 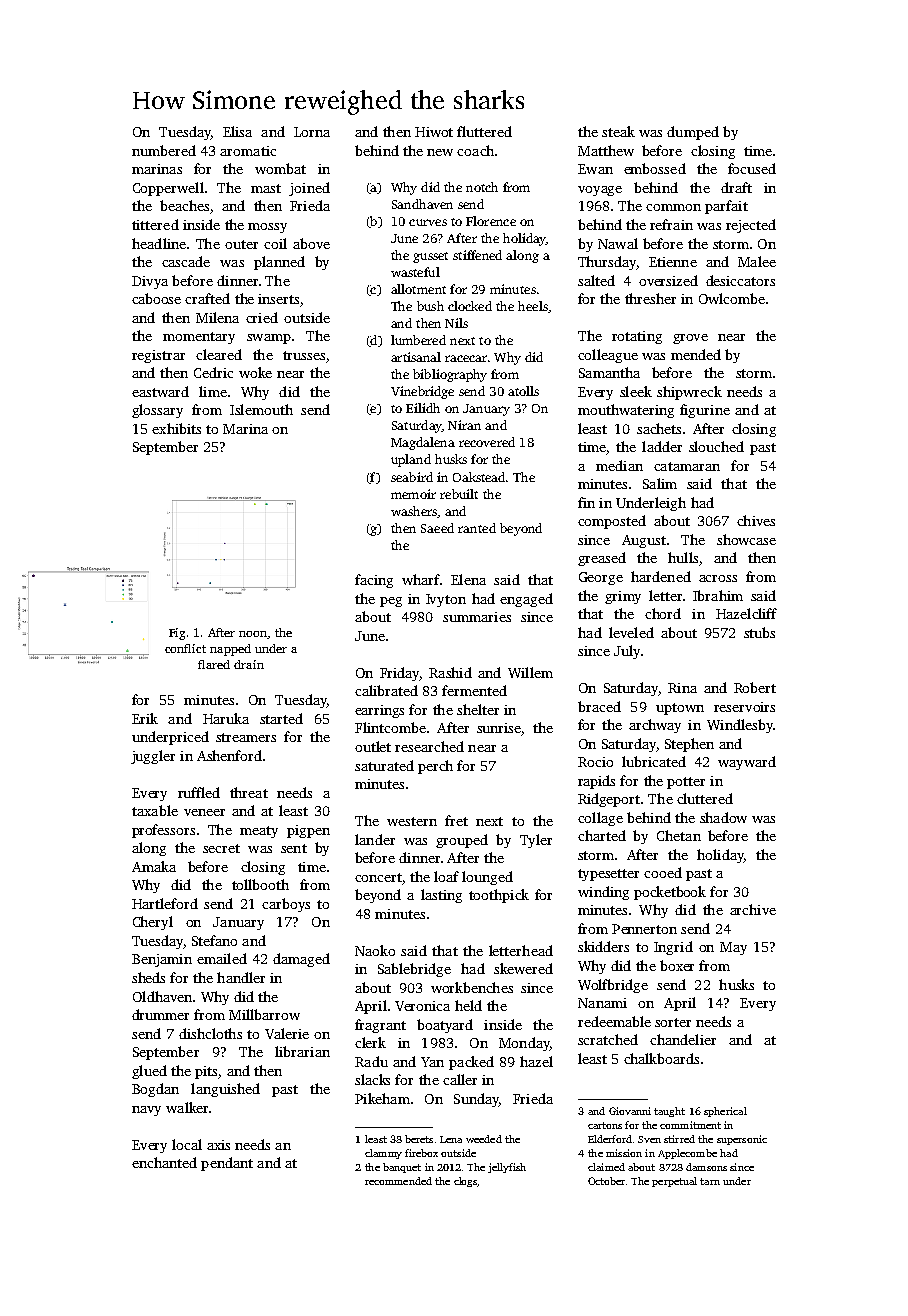 What do you see at coordinates (759, 632) in the screenshot?
I see `stubs` at bounding box center [759, 632].
